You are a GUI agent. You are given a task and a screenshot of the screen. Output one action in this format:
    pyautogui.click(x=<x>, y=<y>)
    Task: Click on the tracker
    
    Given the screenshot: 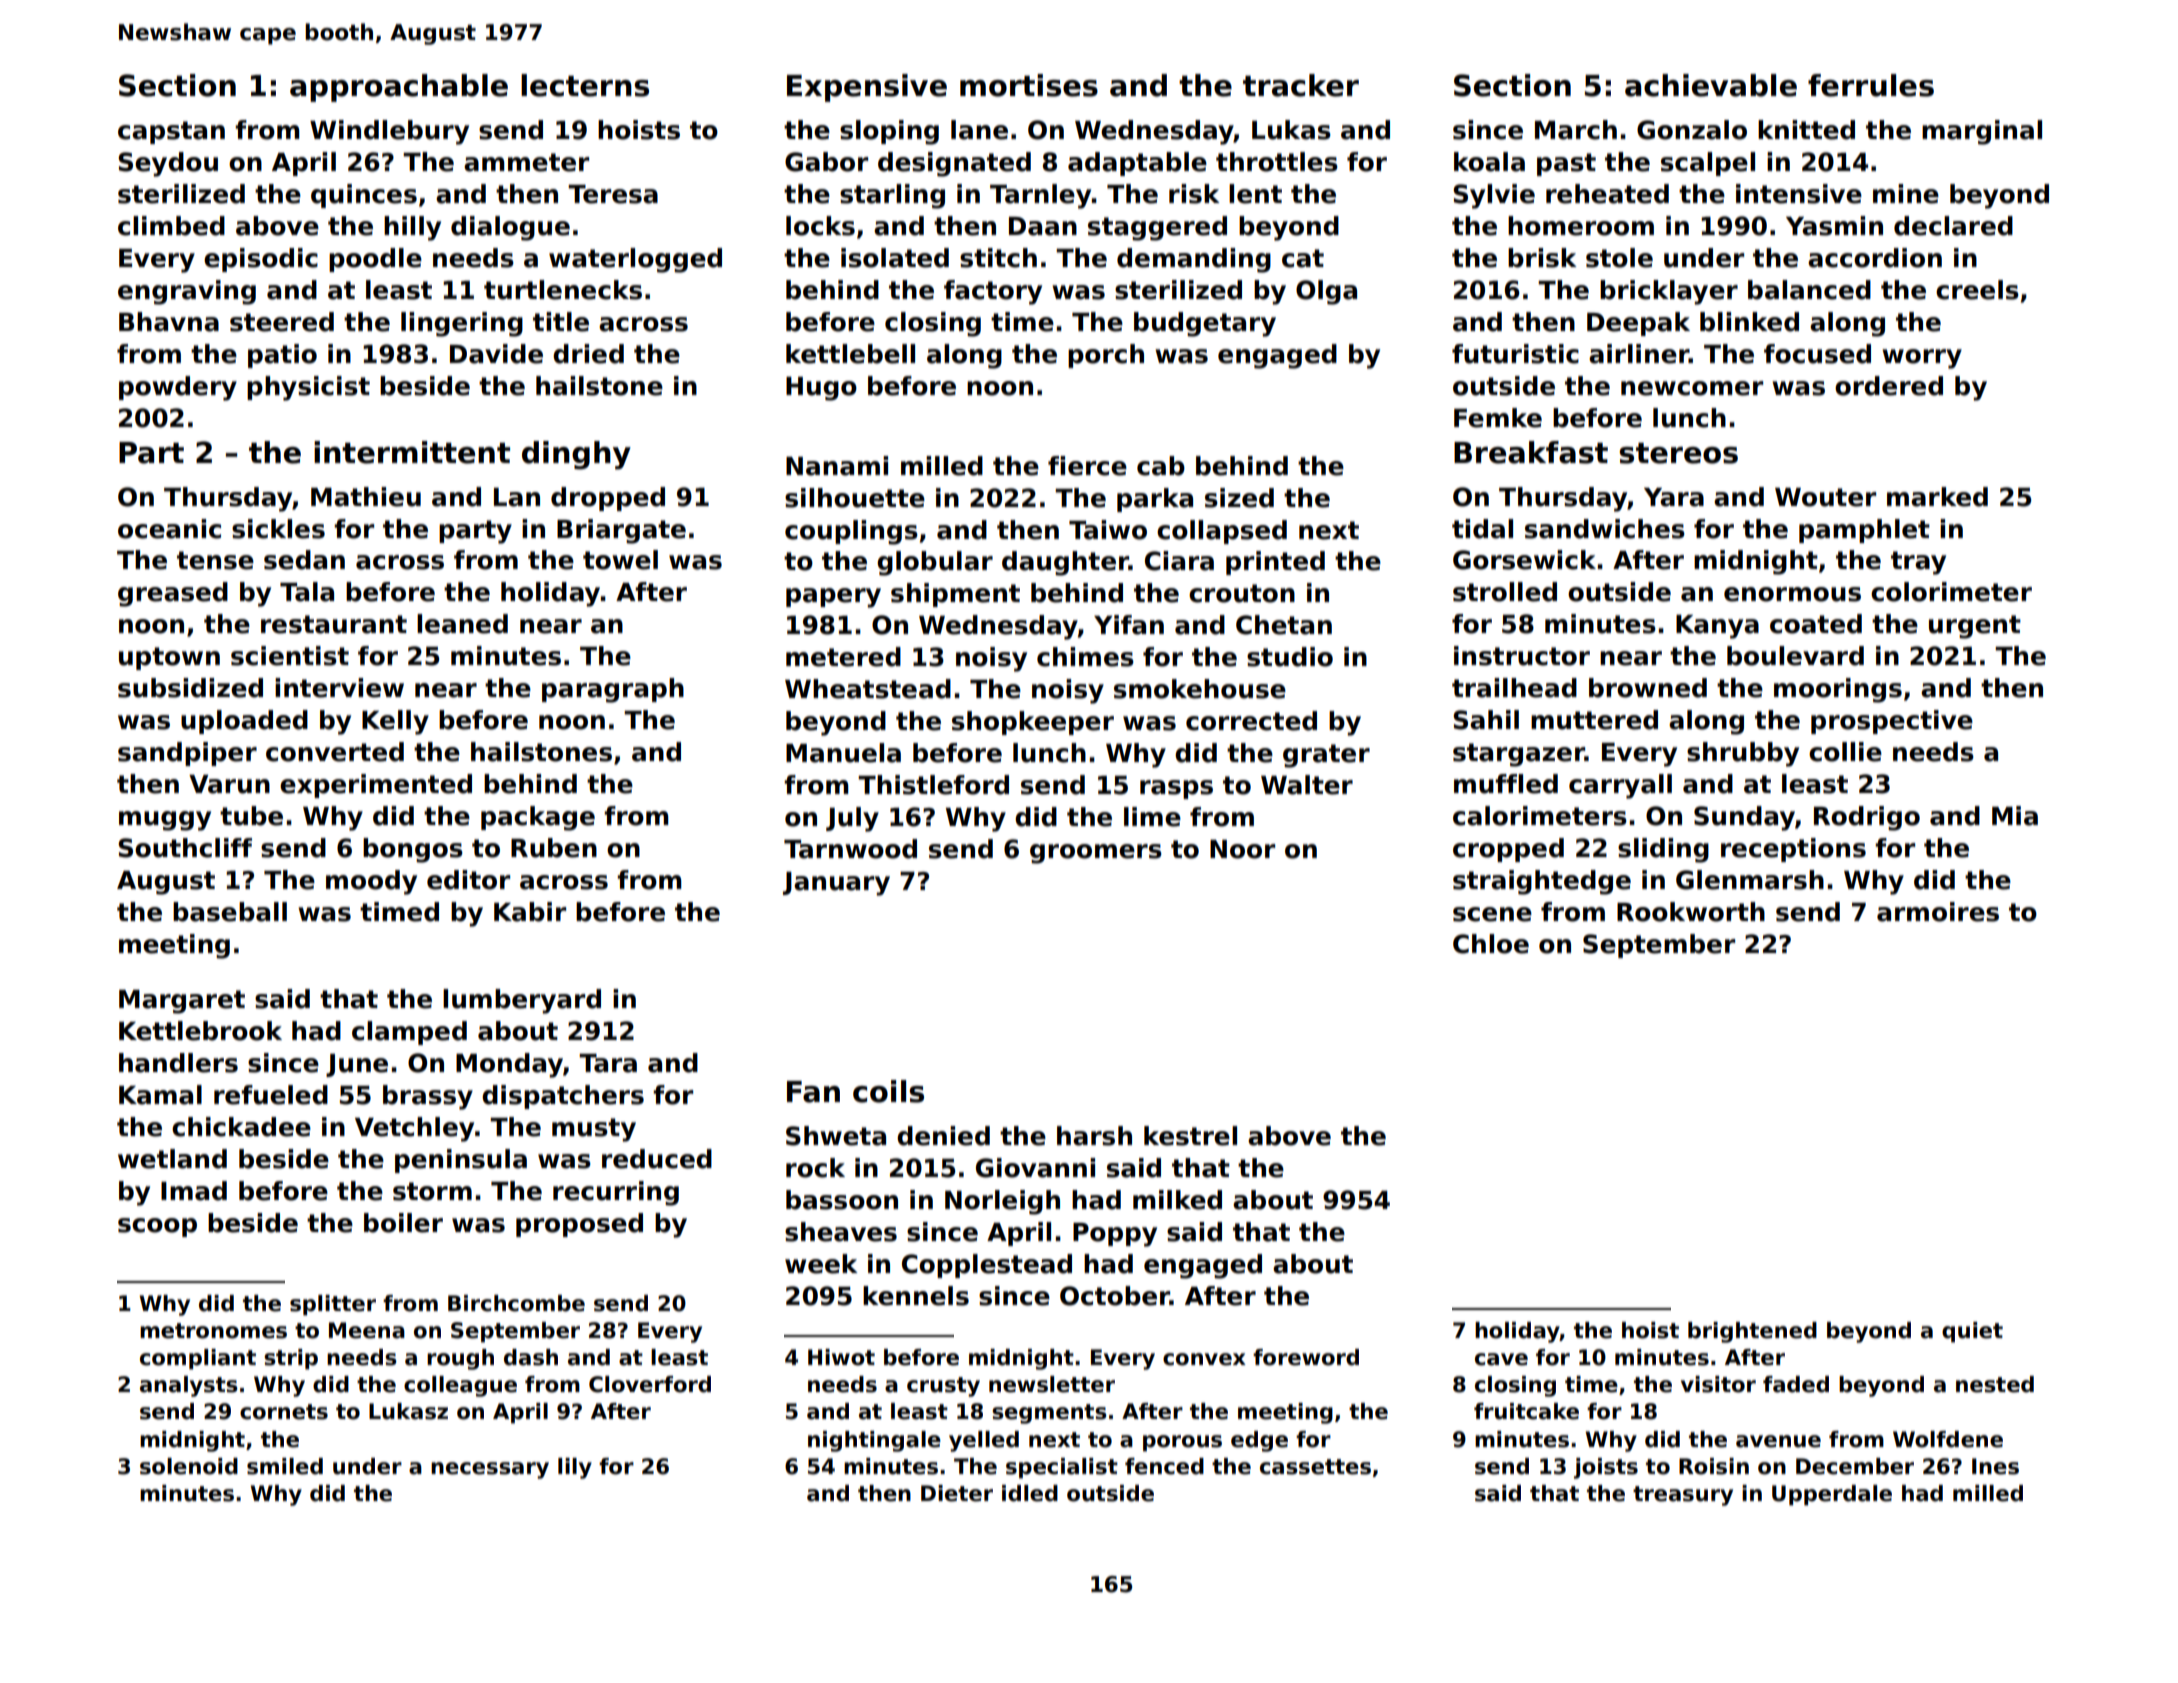 What is the action you would take?
    pyautogui.click(x=1301, y=85)
